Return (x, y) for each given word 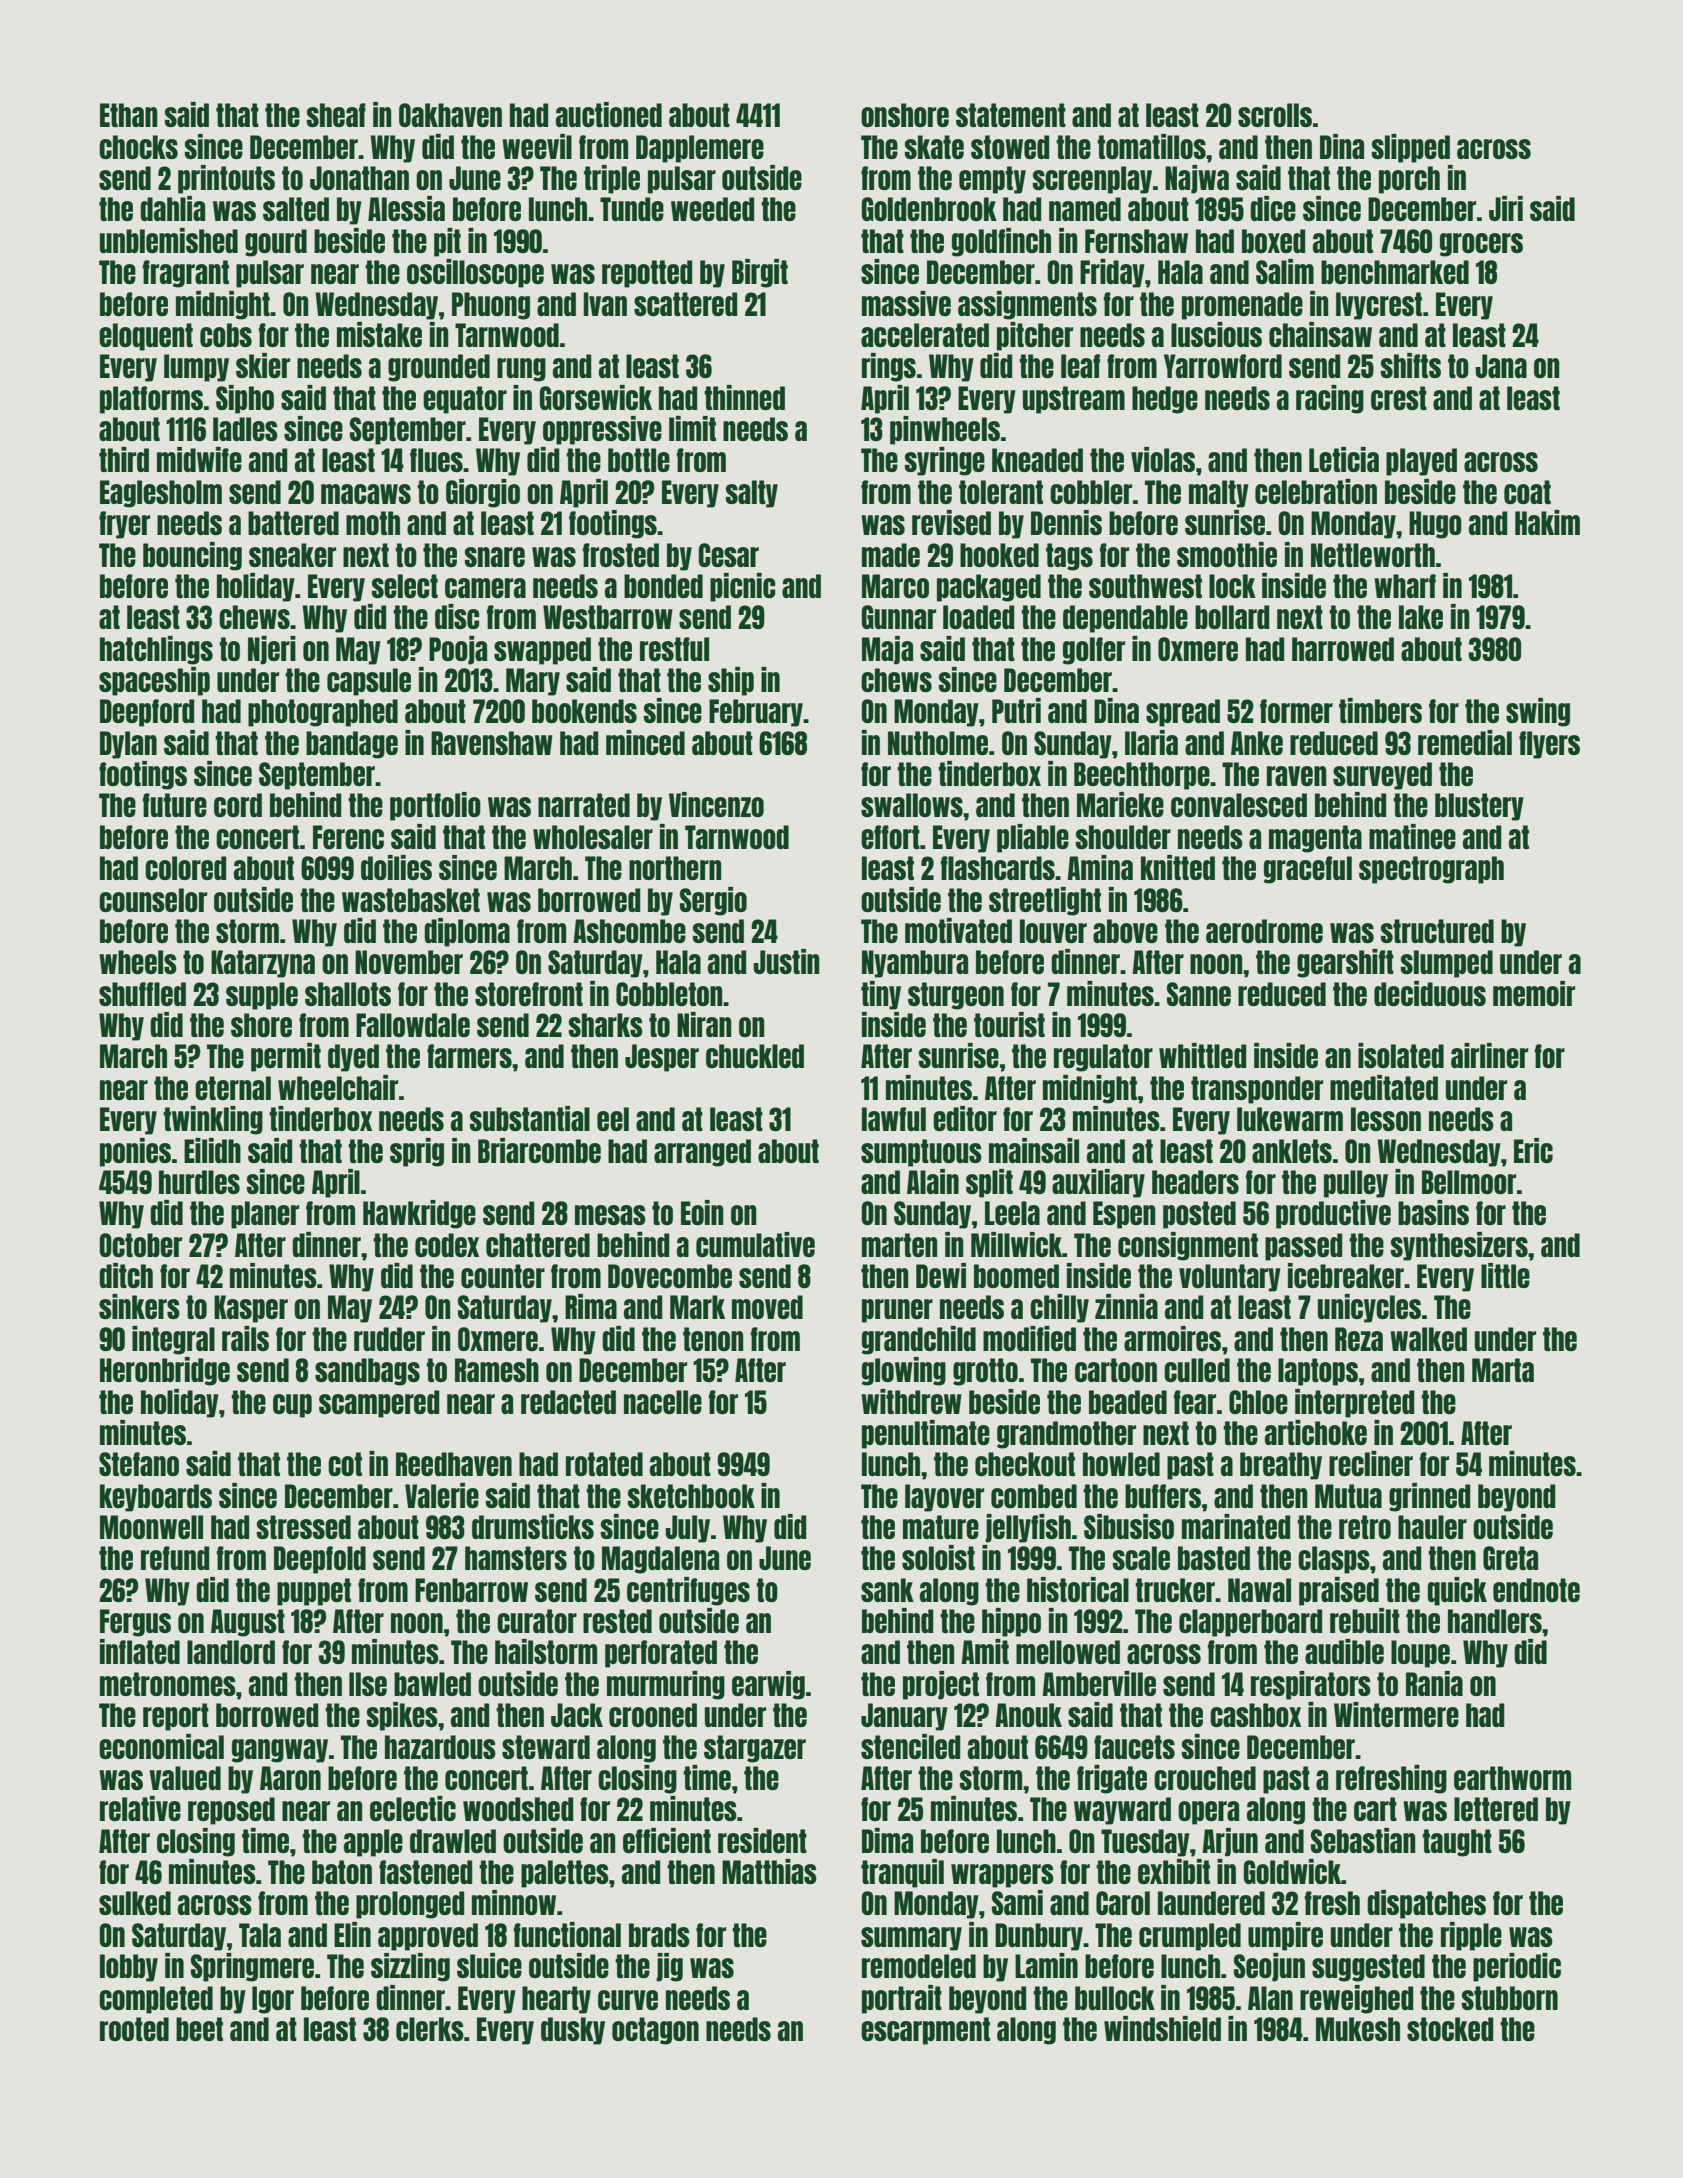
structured (1437, 931)
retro (1365, 1527)
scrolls (1275, 115)
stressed (303, 1527)
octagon (655, 2031)
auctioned (609, 114)
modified (1029, 1338)
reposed (231, 1811)
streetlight (1045, 901)
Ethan (129, 115)
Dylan (128, 745)
